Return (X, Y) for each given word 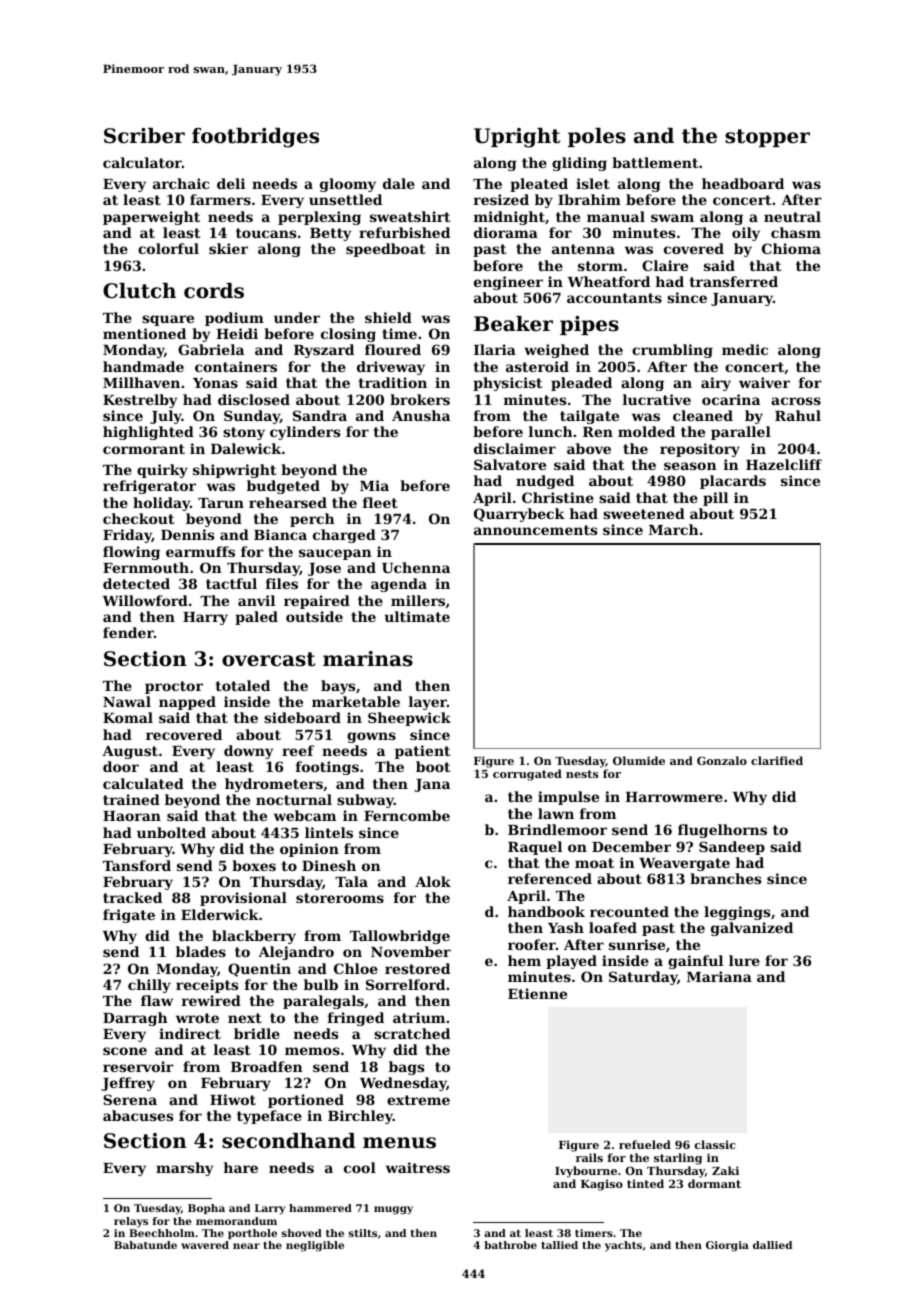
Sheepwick (409, 719)
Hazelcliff (784, 464)
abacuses (138, 1115)
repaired (317, 602)
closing (348, 335)
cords (214, 291)
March (674, 529)
